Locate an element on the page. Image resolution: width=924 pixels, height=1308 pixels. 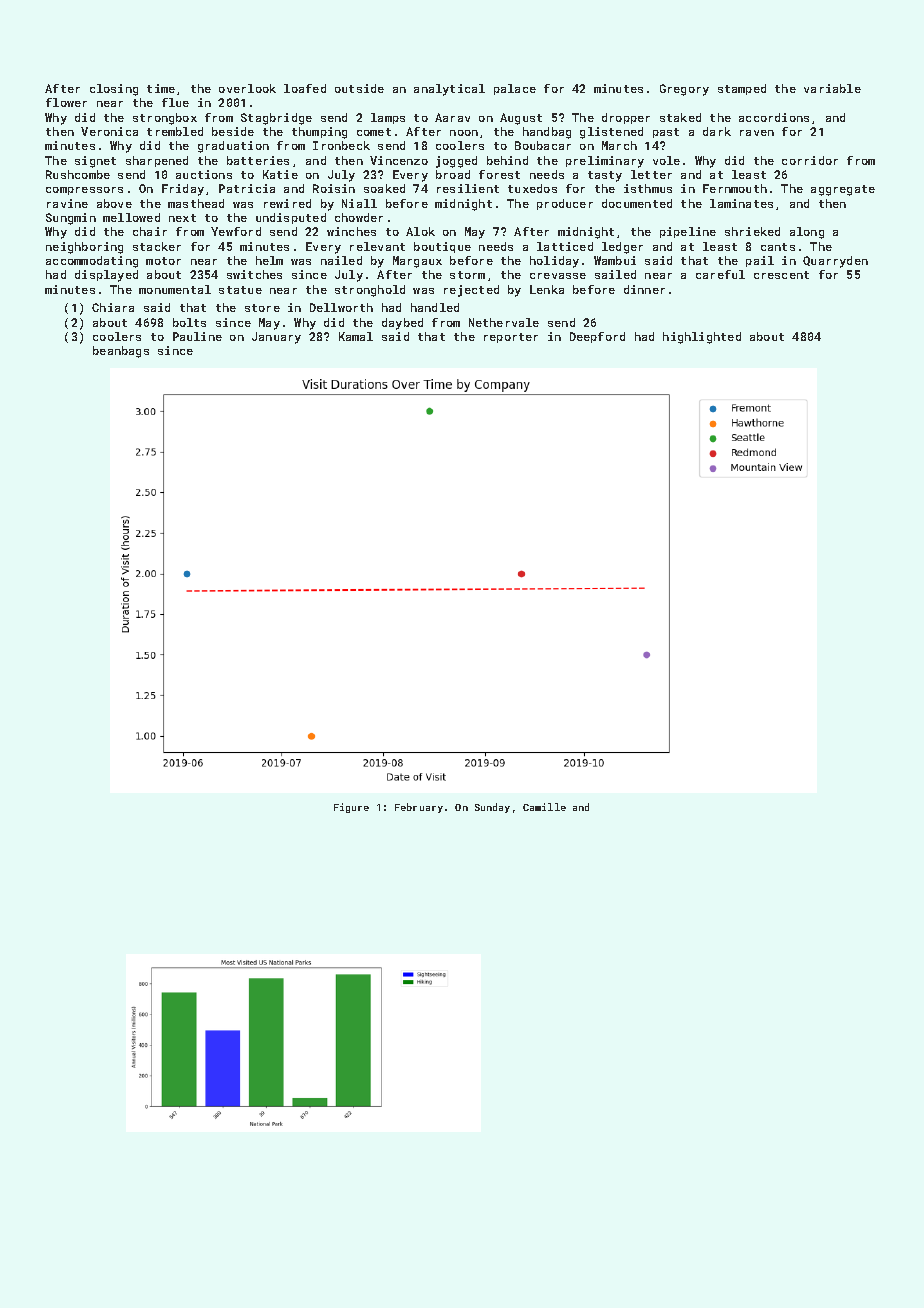
bolts is located at coordinates (189, 322).
